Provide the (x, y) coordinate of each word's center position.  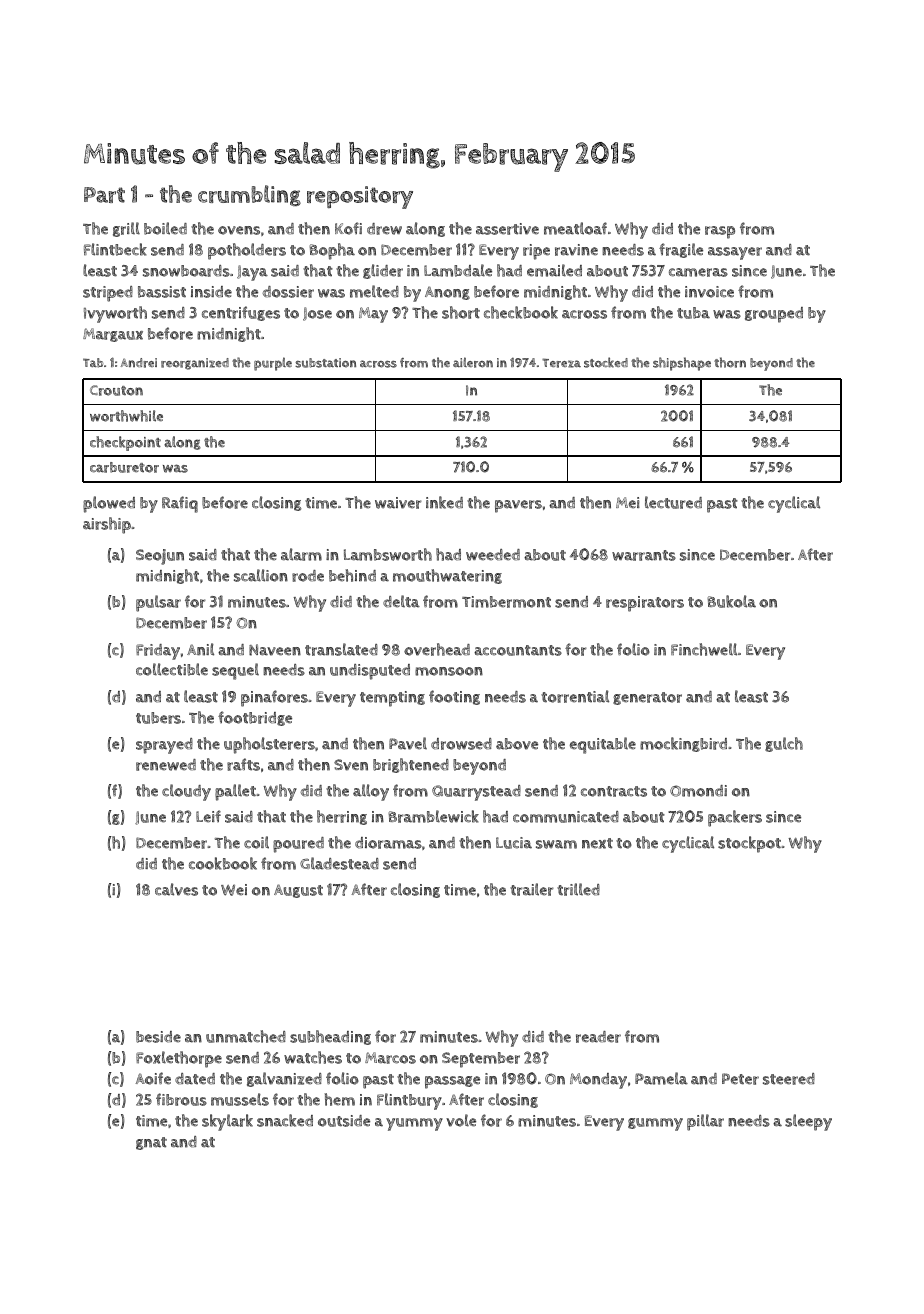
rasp (720, 232)
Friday (158, 652)
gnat (151, 1143)
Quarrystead (476, 793)
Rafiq (180, 504)
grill (126, 229)
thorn (730, 362)
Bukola (731, 601)
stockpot (749, 844)
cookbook (223, 863)
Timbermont (506, 602)
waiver (398, 503)
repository (360, 197)
